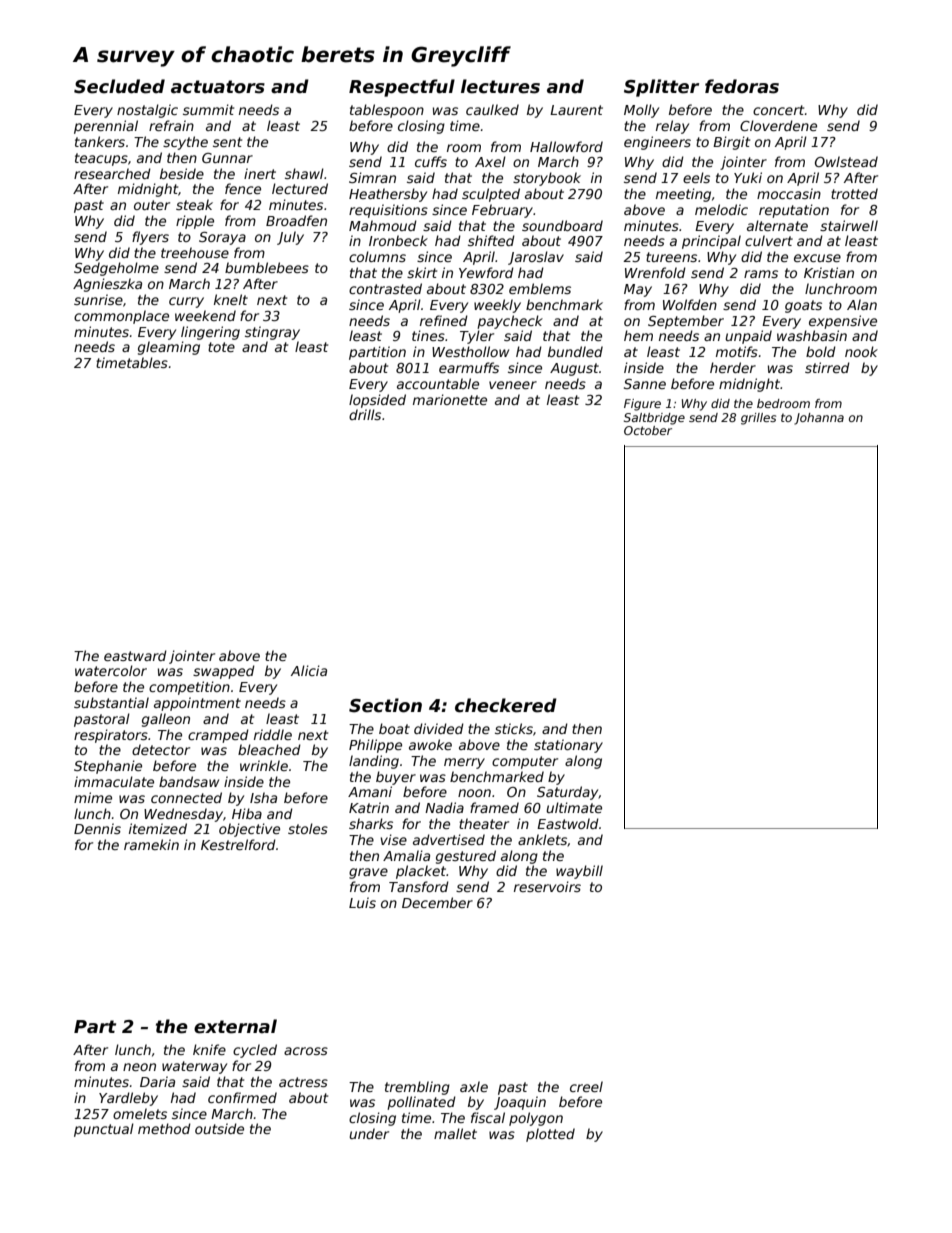 This screenshot has height=1233, width=952. What do you see at coordinates (161, 749) in the screenshot?
I see `detector` at bounding box center [161, 749].
